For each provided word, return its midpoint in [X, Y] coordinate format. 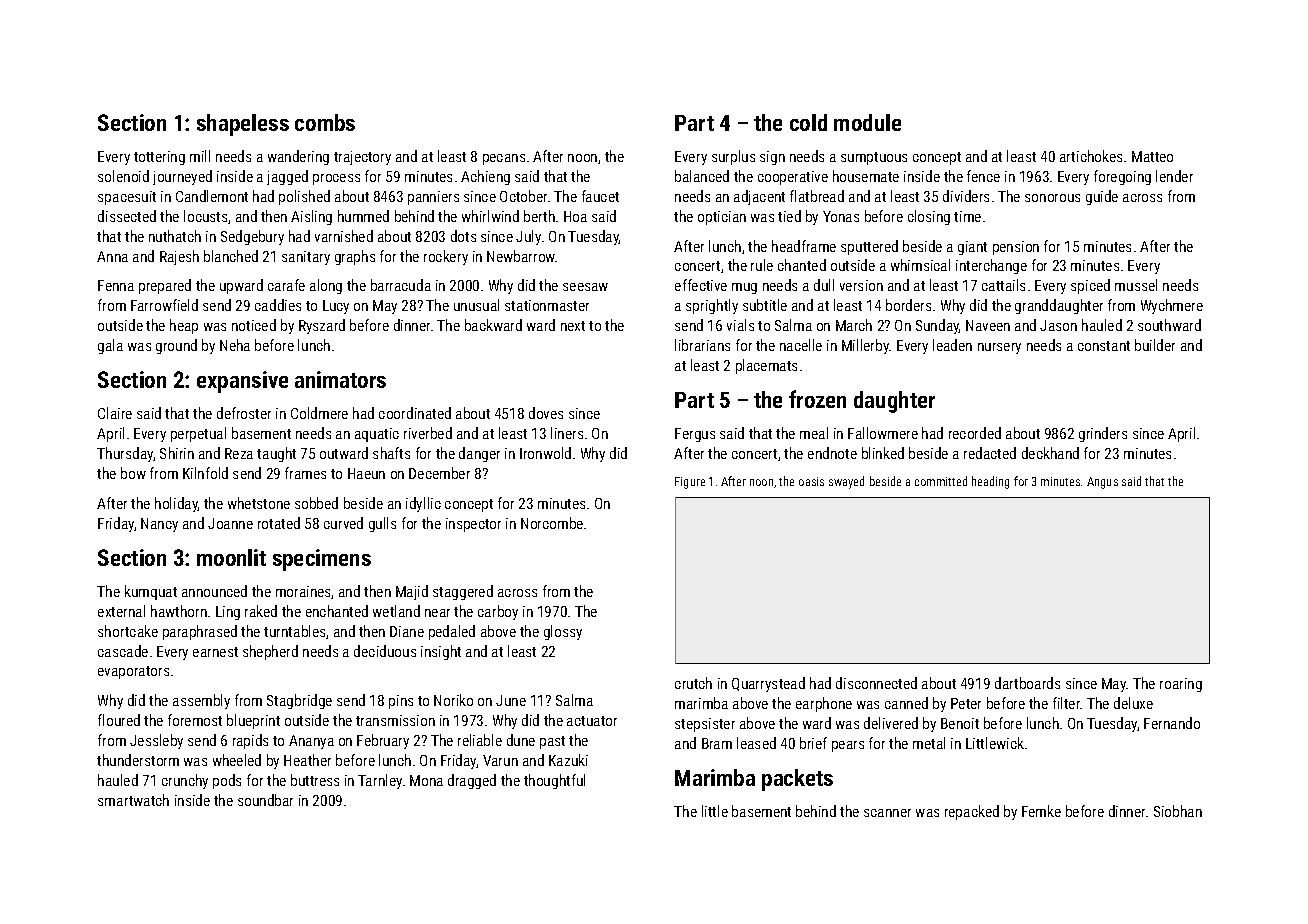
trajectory [362, 158]
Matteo [1152, 156]
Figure [690, 483]
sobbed [316, 503]
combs [325, 122]
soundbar [265, 800]
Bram [717, 743]
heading [990, 482]
